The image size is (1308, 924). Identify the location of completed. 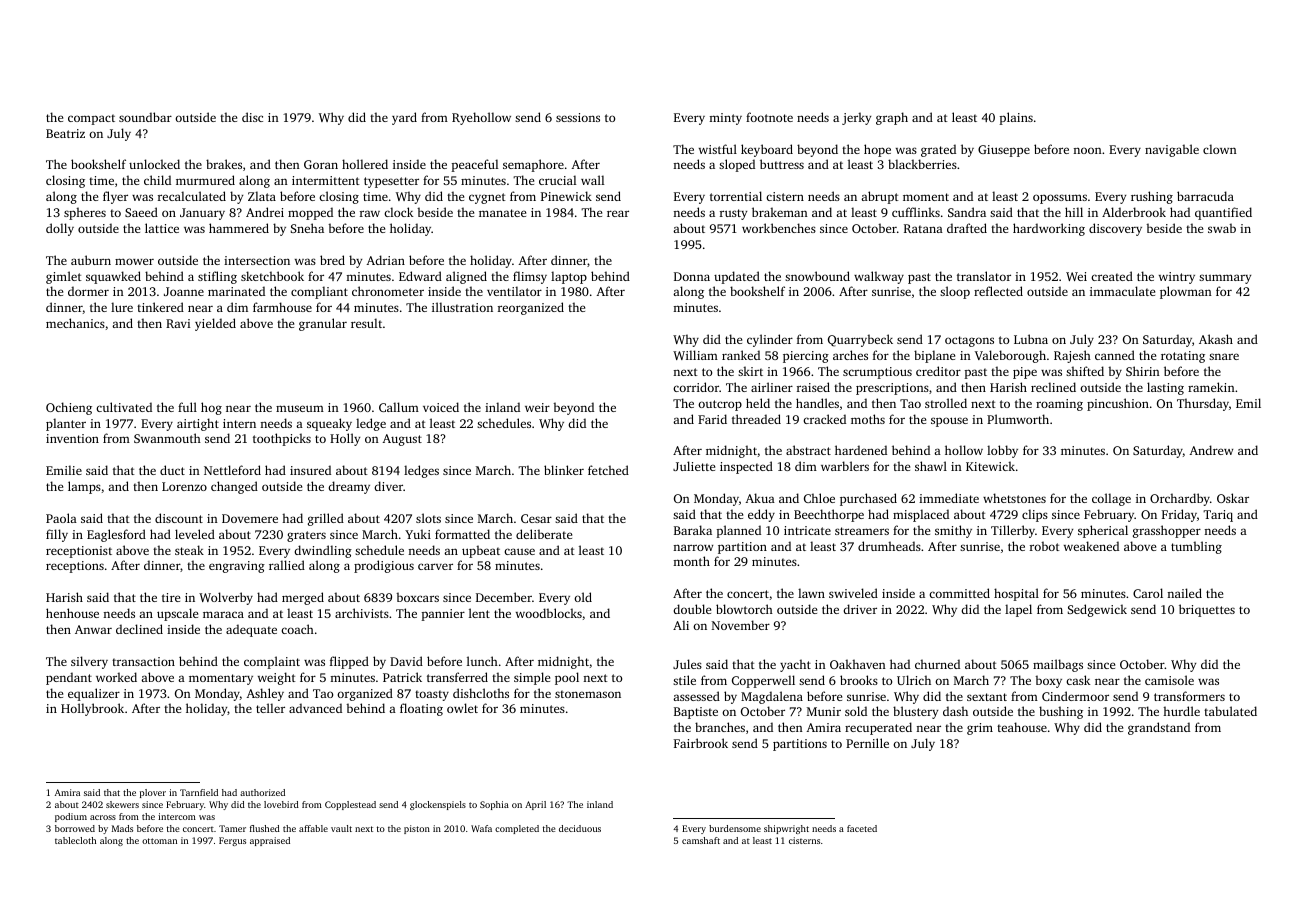
(517, 829).
